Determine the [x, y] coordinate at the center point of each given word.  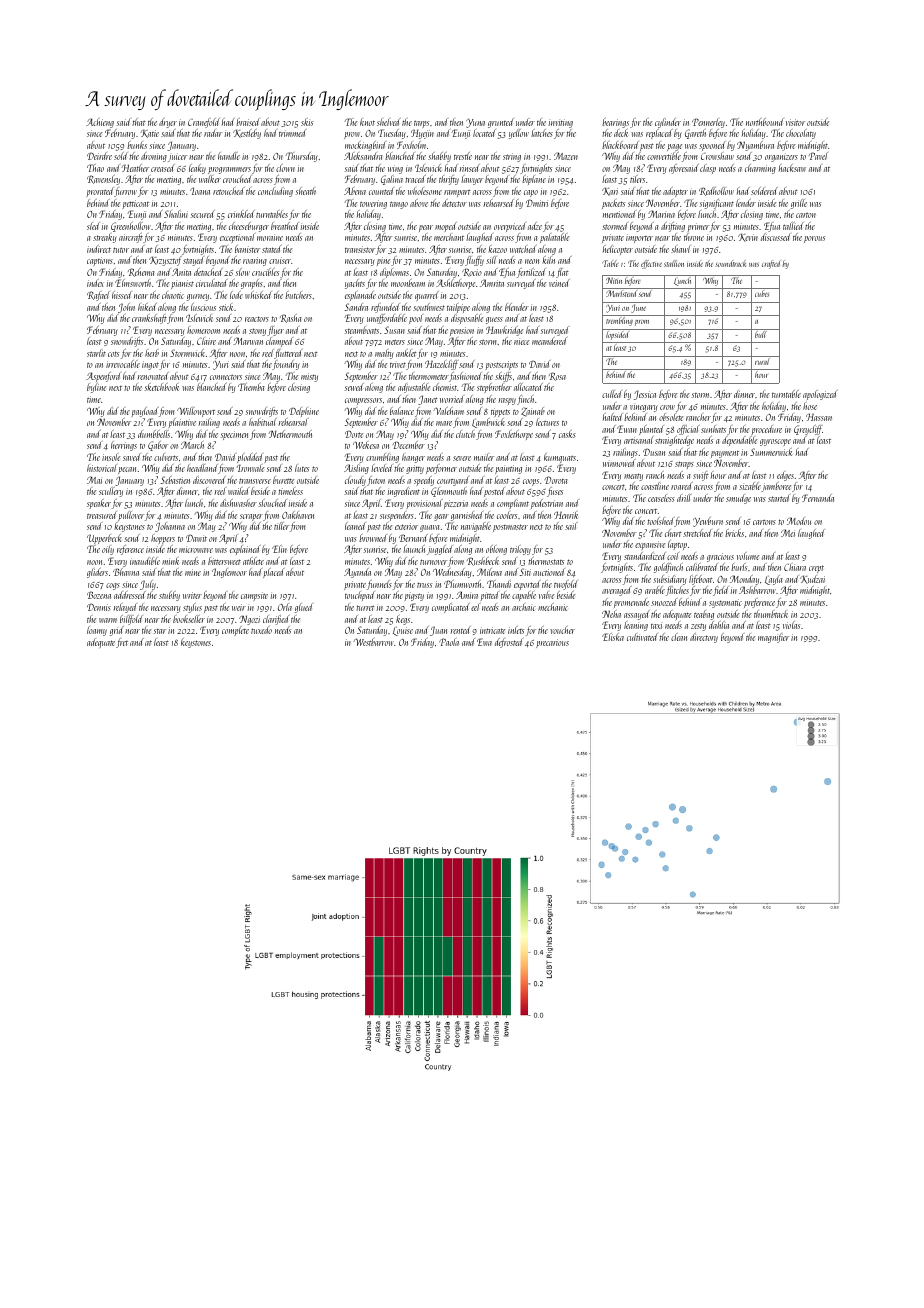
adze [535, 226]
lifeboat [701, 580]
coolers [507, 515]
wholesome [425, 191]
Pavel [818, 156]
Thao [95, 168]
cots [113, 354]
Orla [285, 607]
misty [309, 377]
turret [365, 608]
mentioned [619, 214]
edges [785, 476]
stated [272, 249]
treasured [102, 515]
